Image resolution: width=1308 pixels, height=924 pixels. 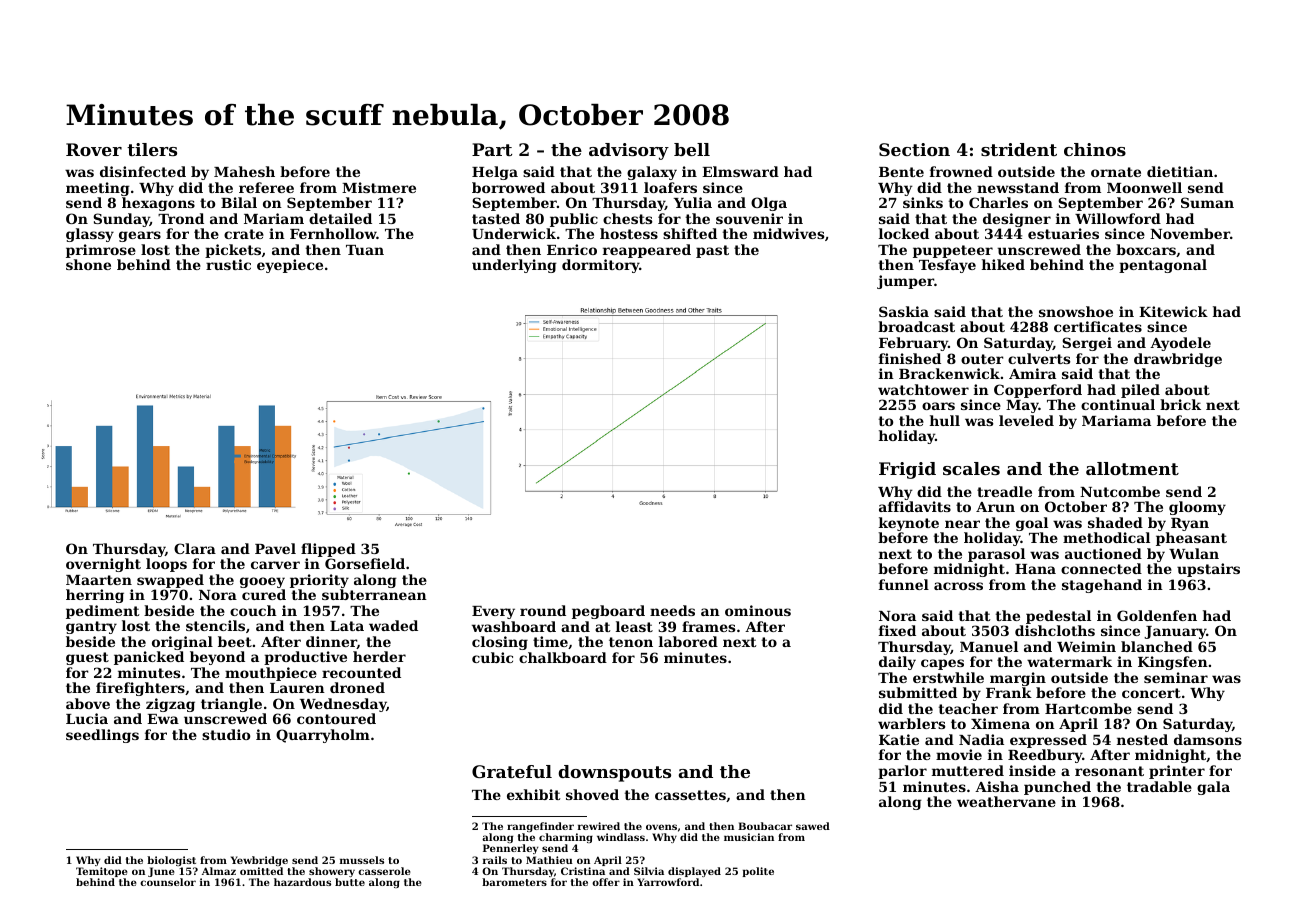 I want to click on underlying, so click(x=514, y=266).
